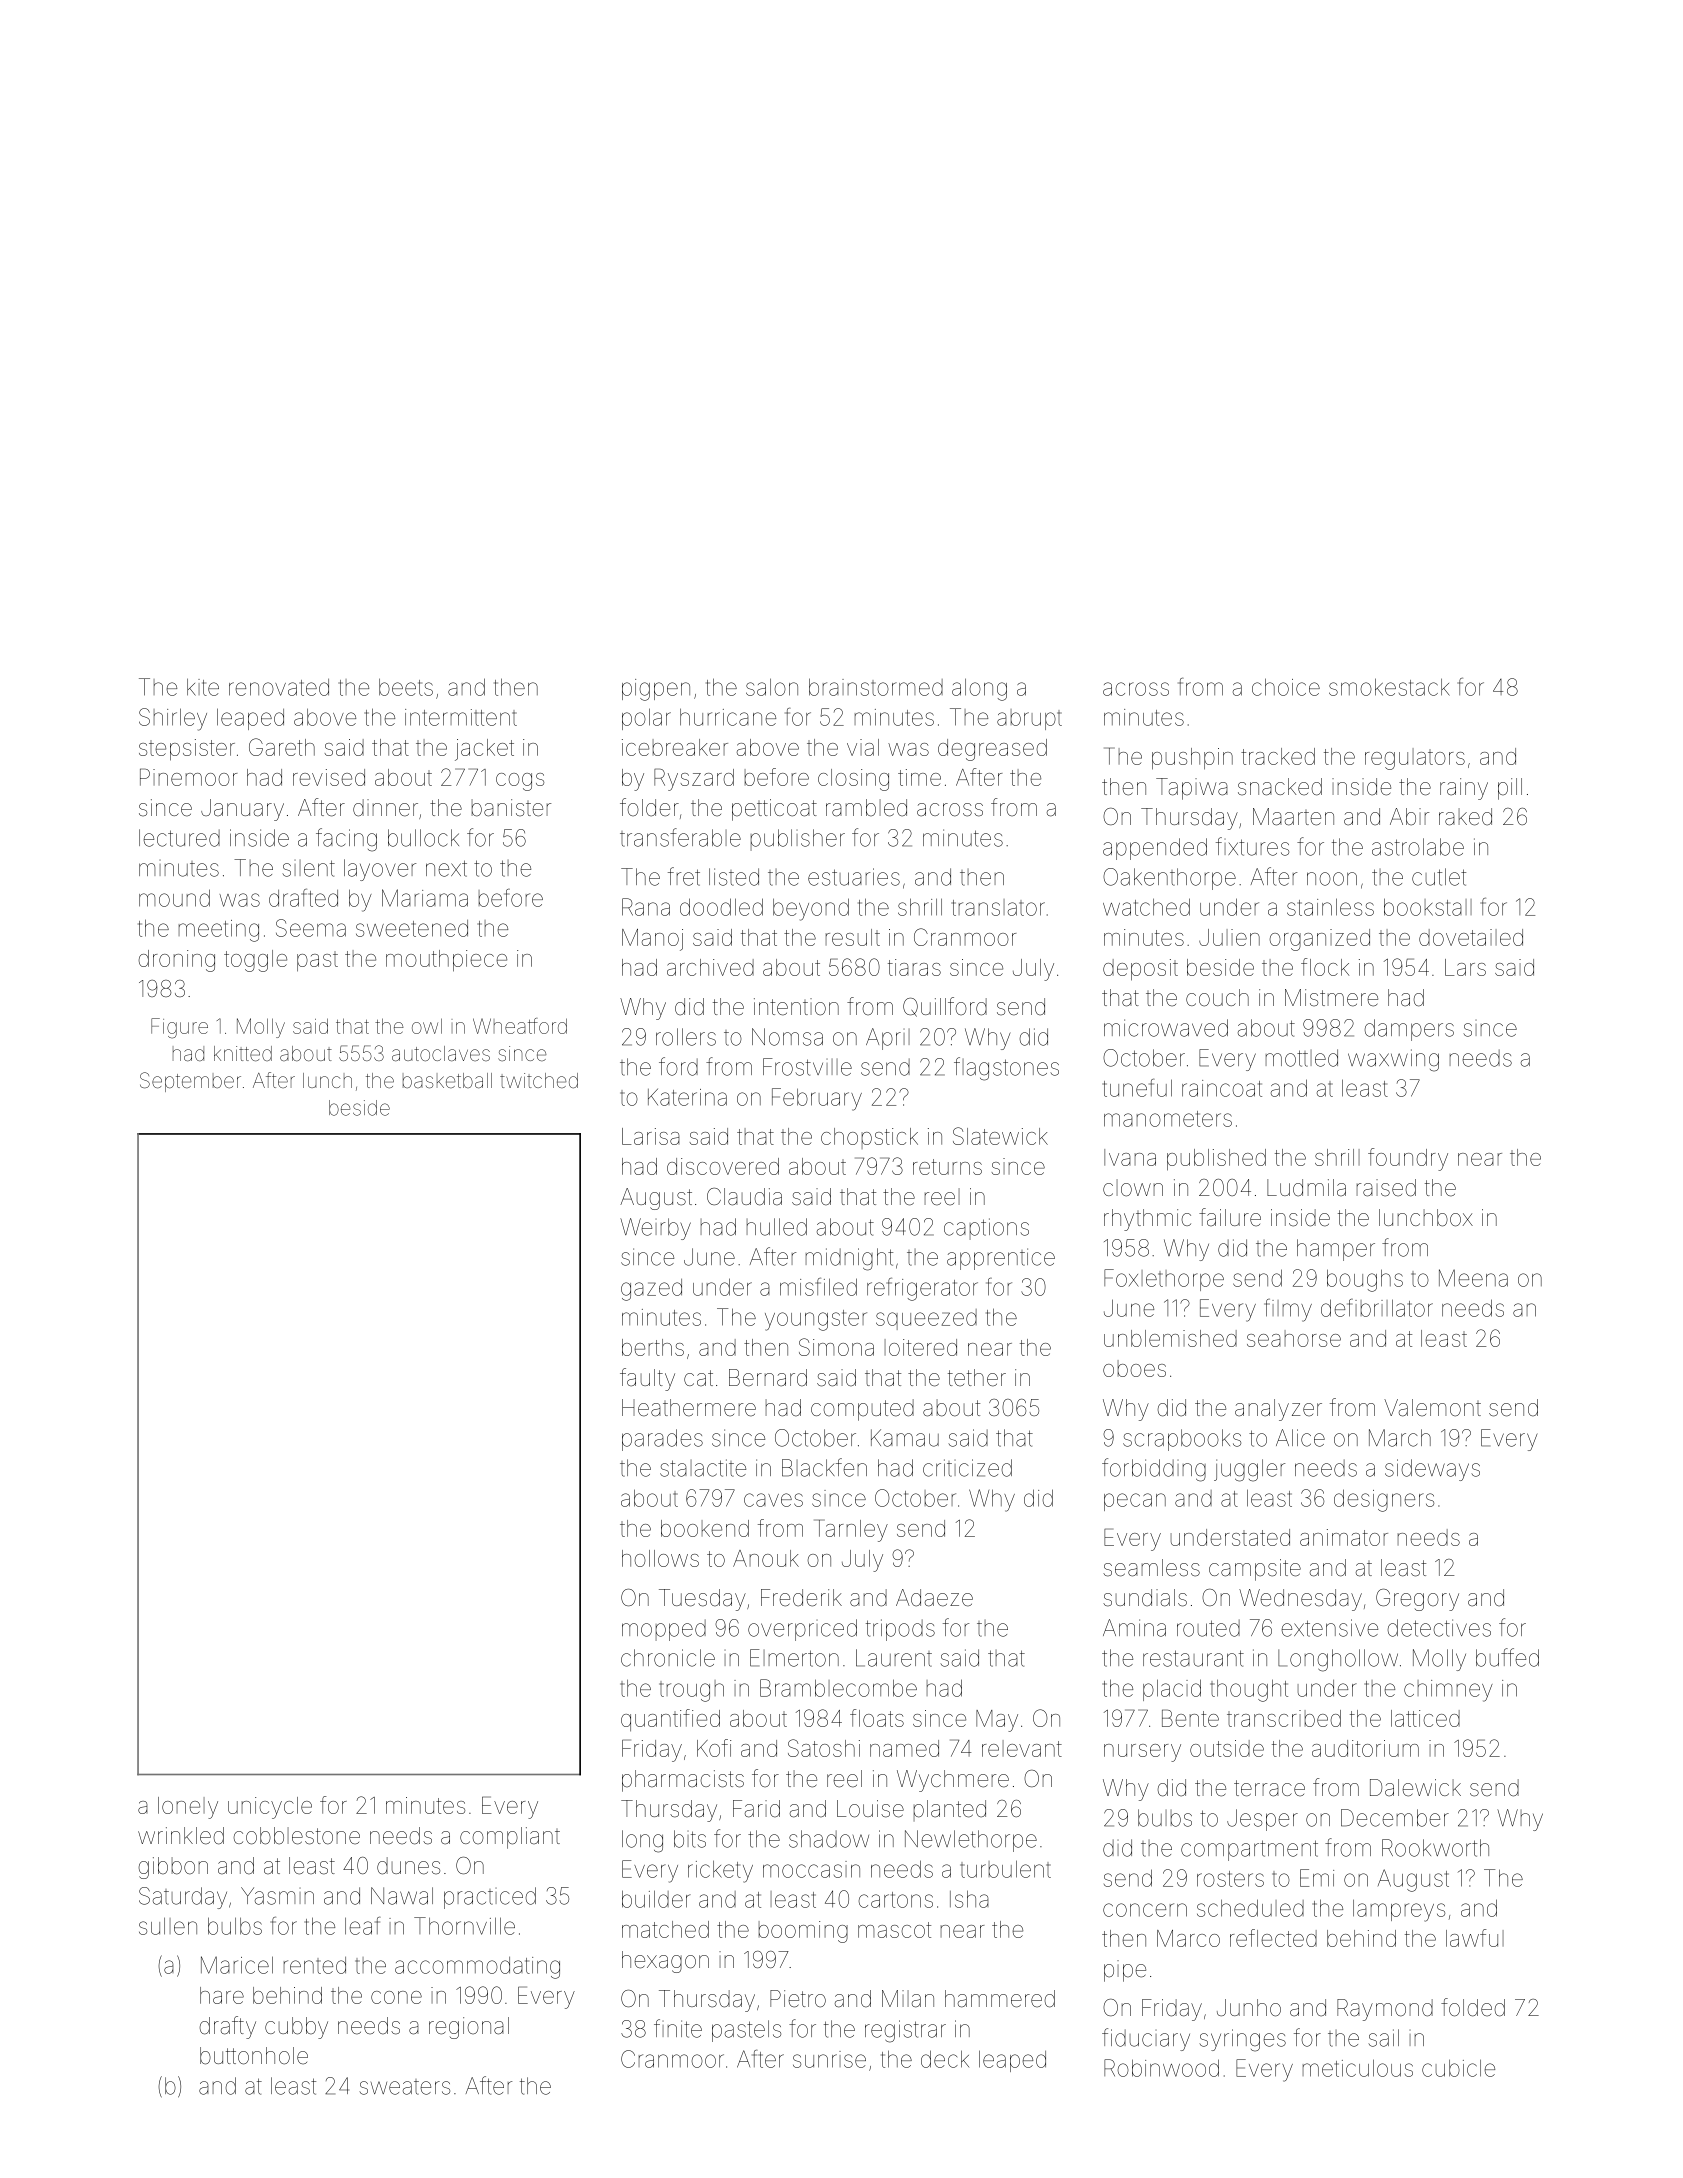  What do you see at coordinates (227, 2027) in the image?
I see `drafty` at bounding box center [227, 2027].
